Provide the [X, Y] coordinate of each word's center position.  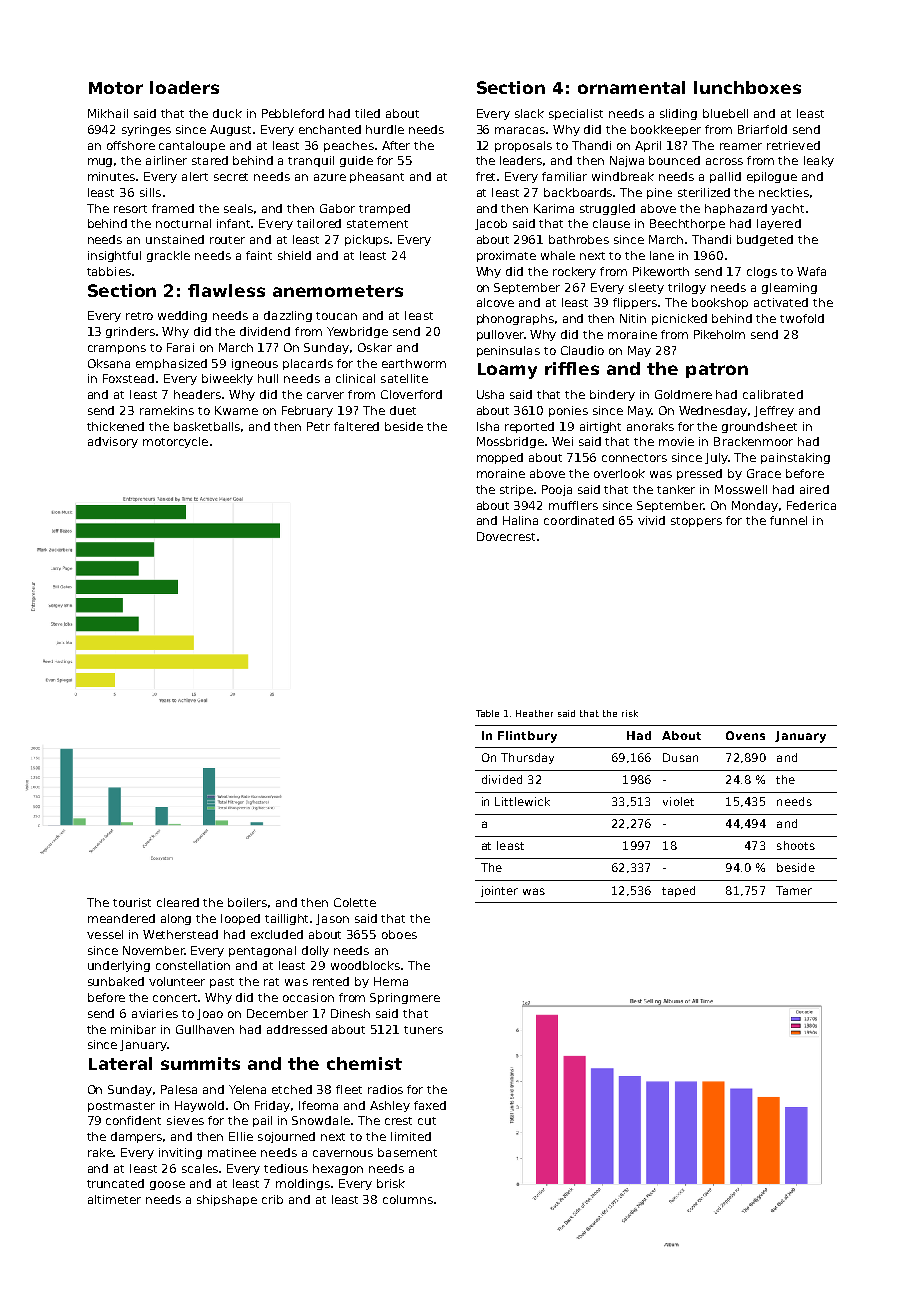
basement [407, 1152]
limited [411, 1136]
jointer [499, 891]
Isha [488, 426]
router [227, 240]
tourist [132, 902]
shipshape [227, 1200]
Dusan [680, 757]
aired [814, 489]
